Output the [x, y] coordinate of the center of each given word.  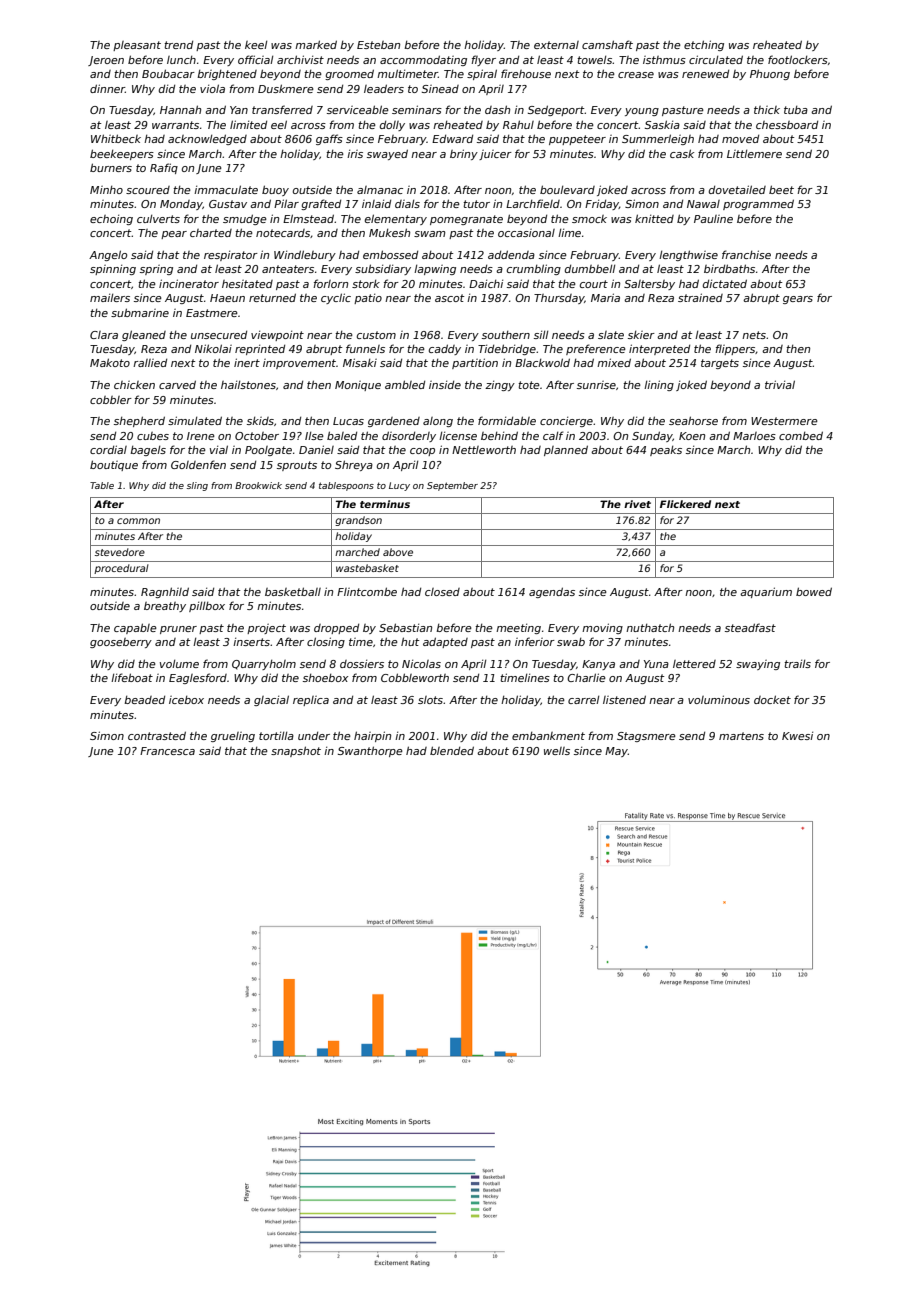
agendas [552, 592]
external [556, 45]
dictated [725, 283]
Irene [201, 436]
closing [326, 642]
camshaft [607, 44]
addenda [511, 254]
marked [316, 44]
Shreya [354, 465]
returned [272, 297]
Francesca [167, 751]
